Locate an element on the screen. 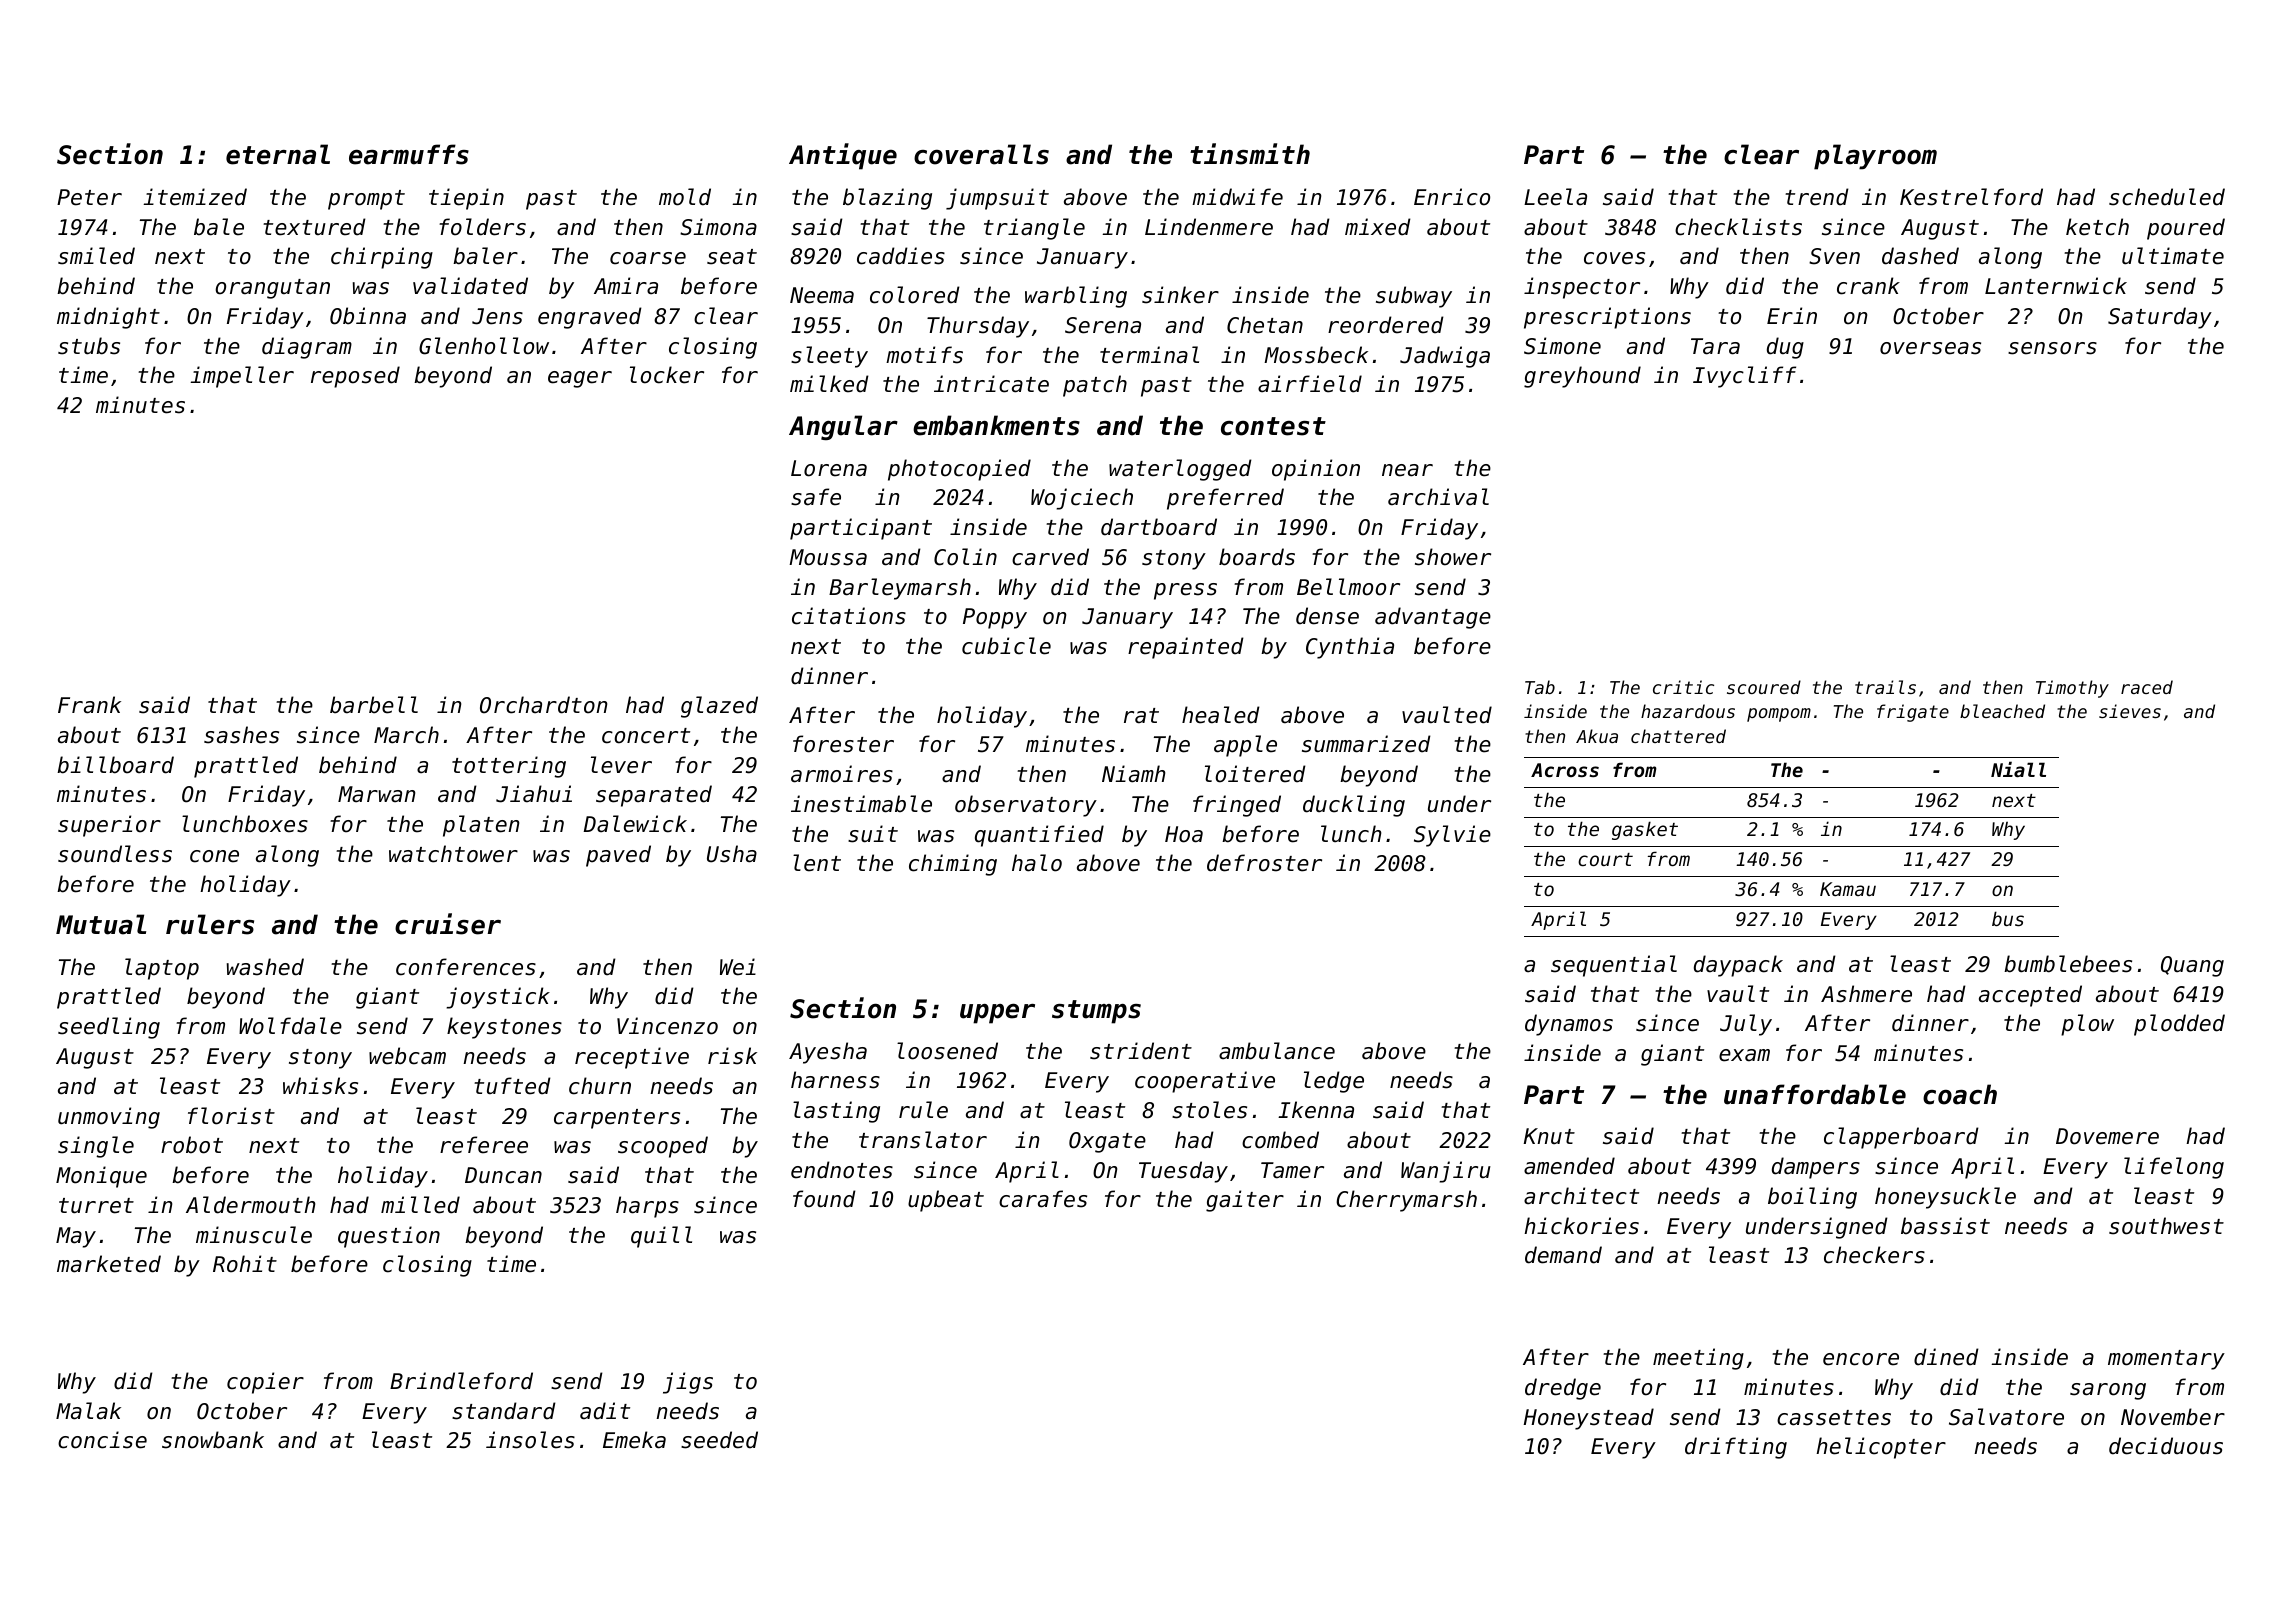  joystick is located at coordinates (498, 998).
